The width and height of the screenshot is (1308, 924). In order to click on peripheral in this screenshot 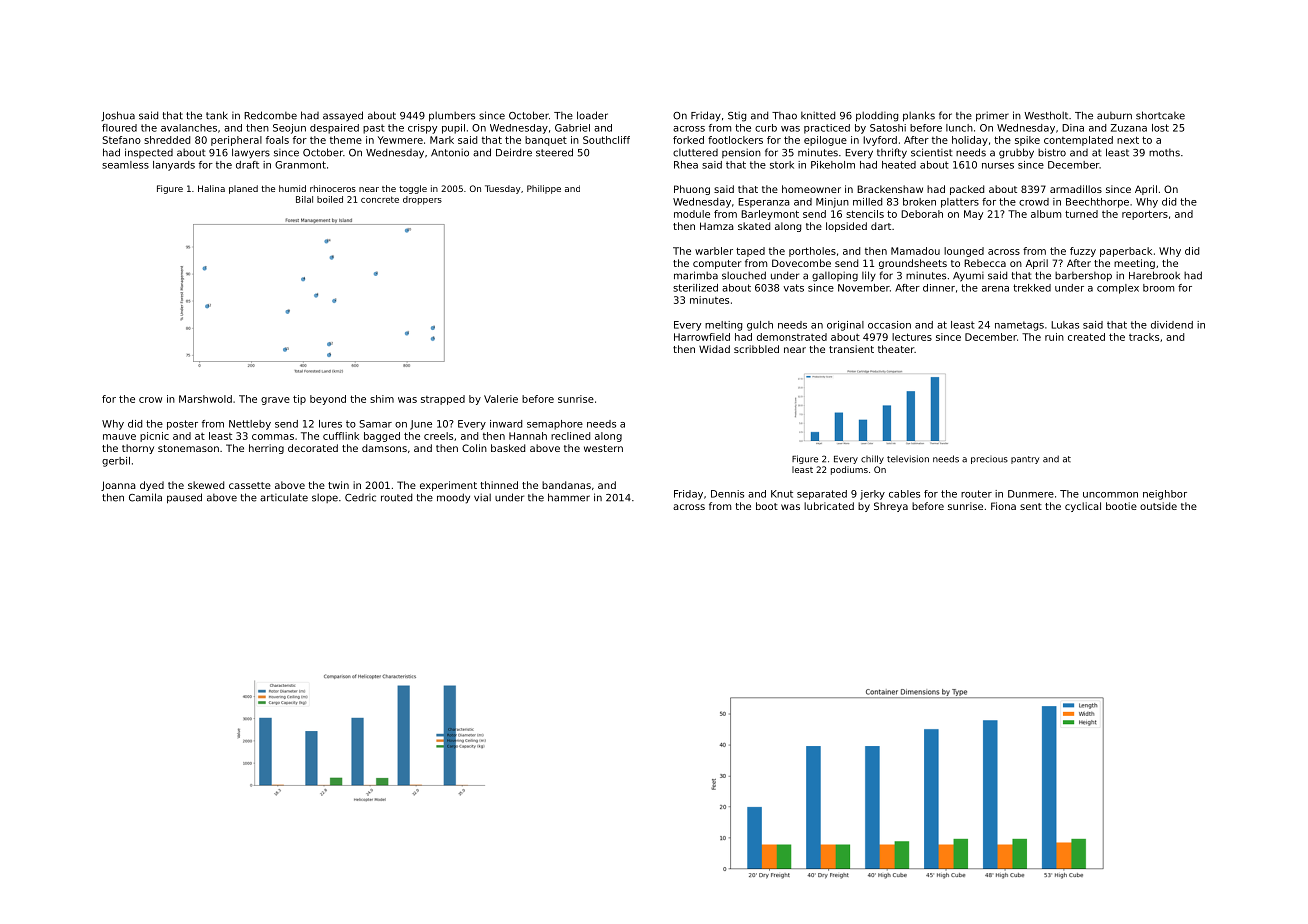, I will do `click(236, 141)`.
